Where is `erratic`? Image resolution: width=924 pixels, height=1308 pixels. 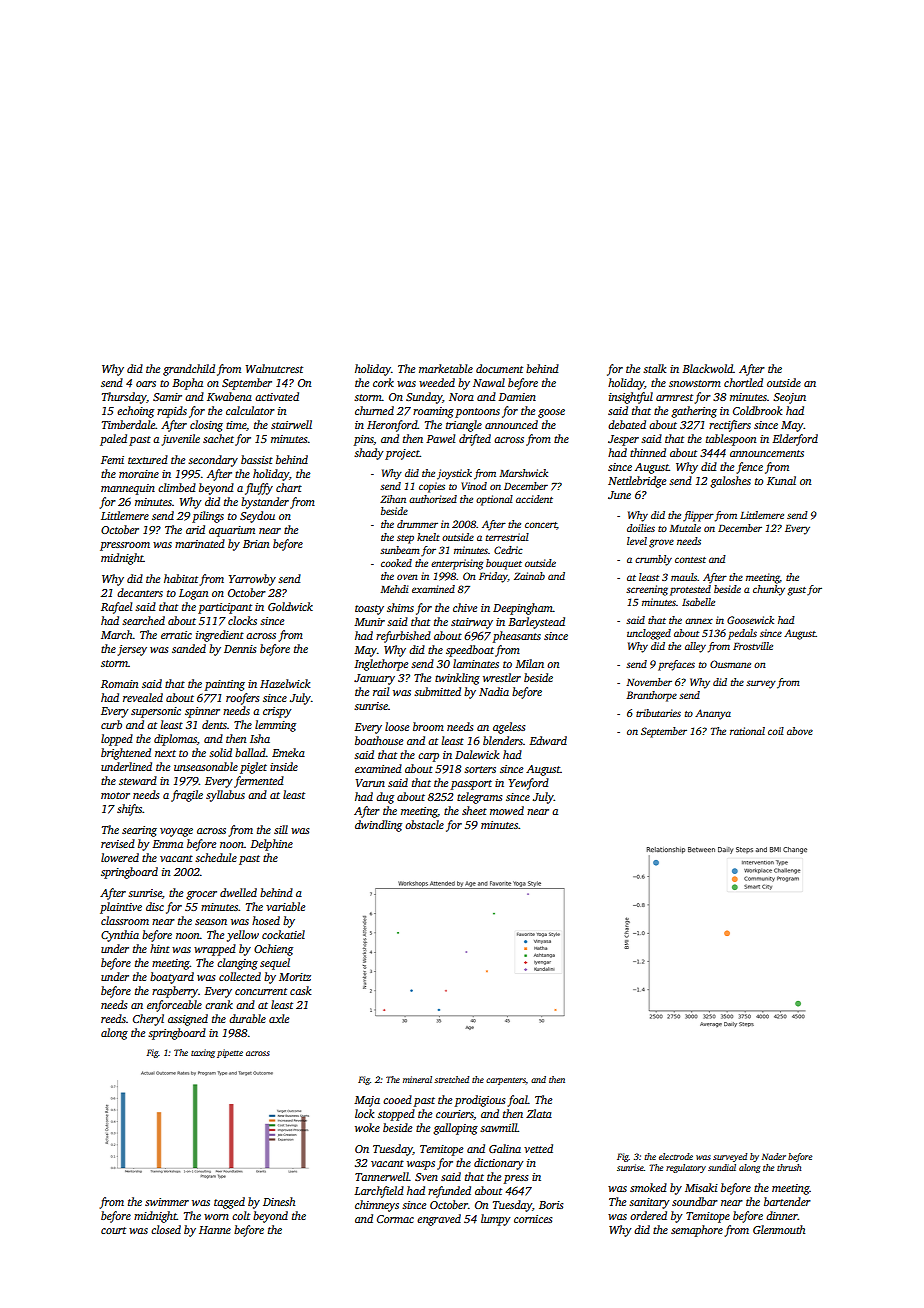 erratic is located at coordinates (176, 635).
